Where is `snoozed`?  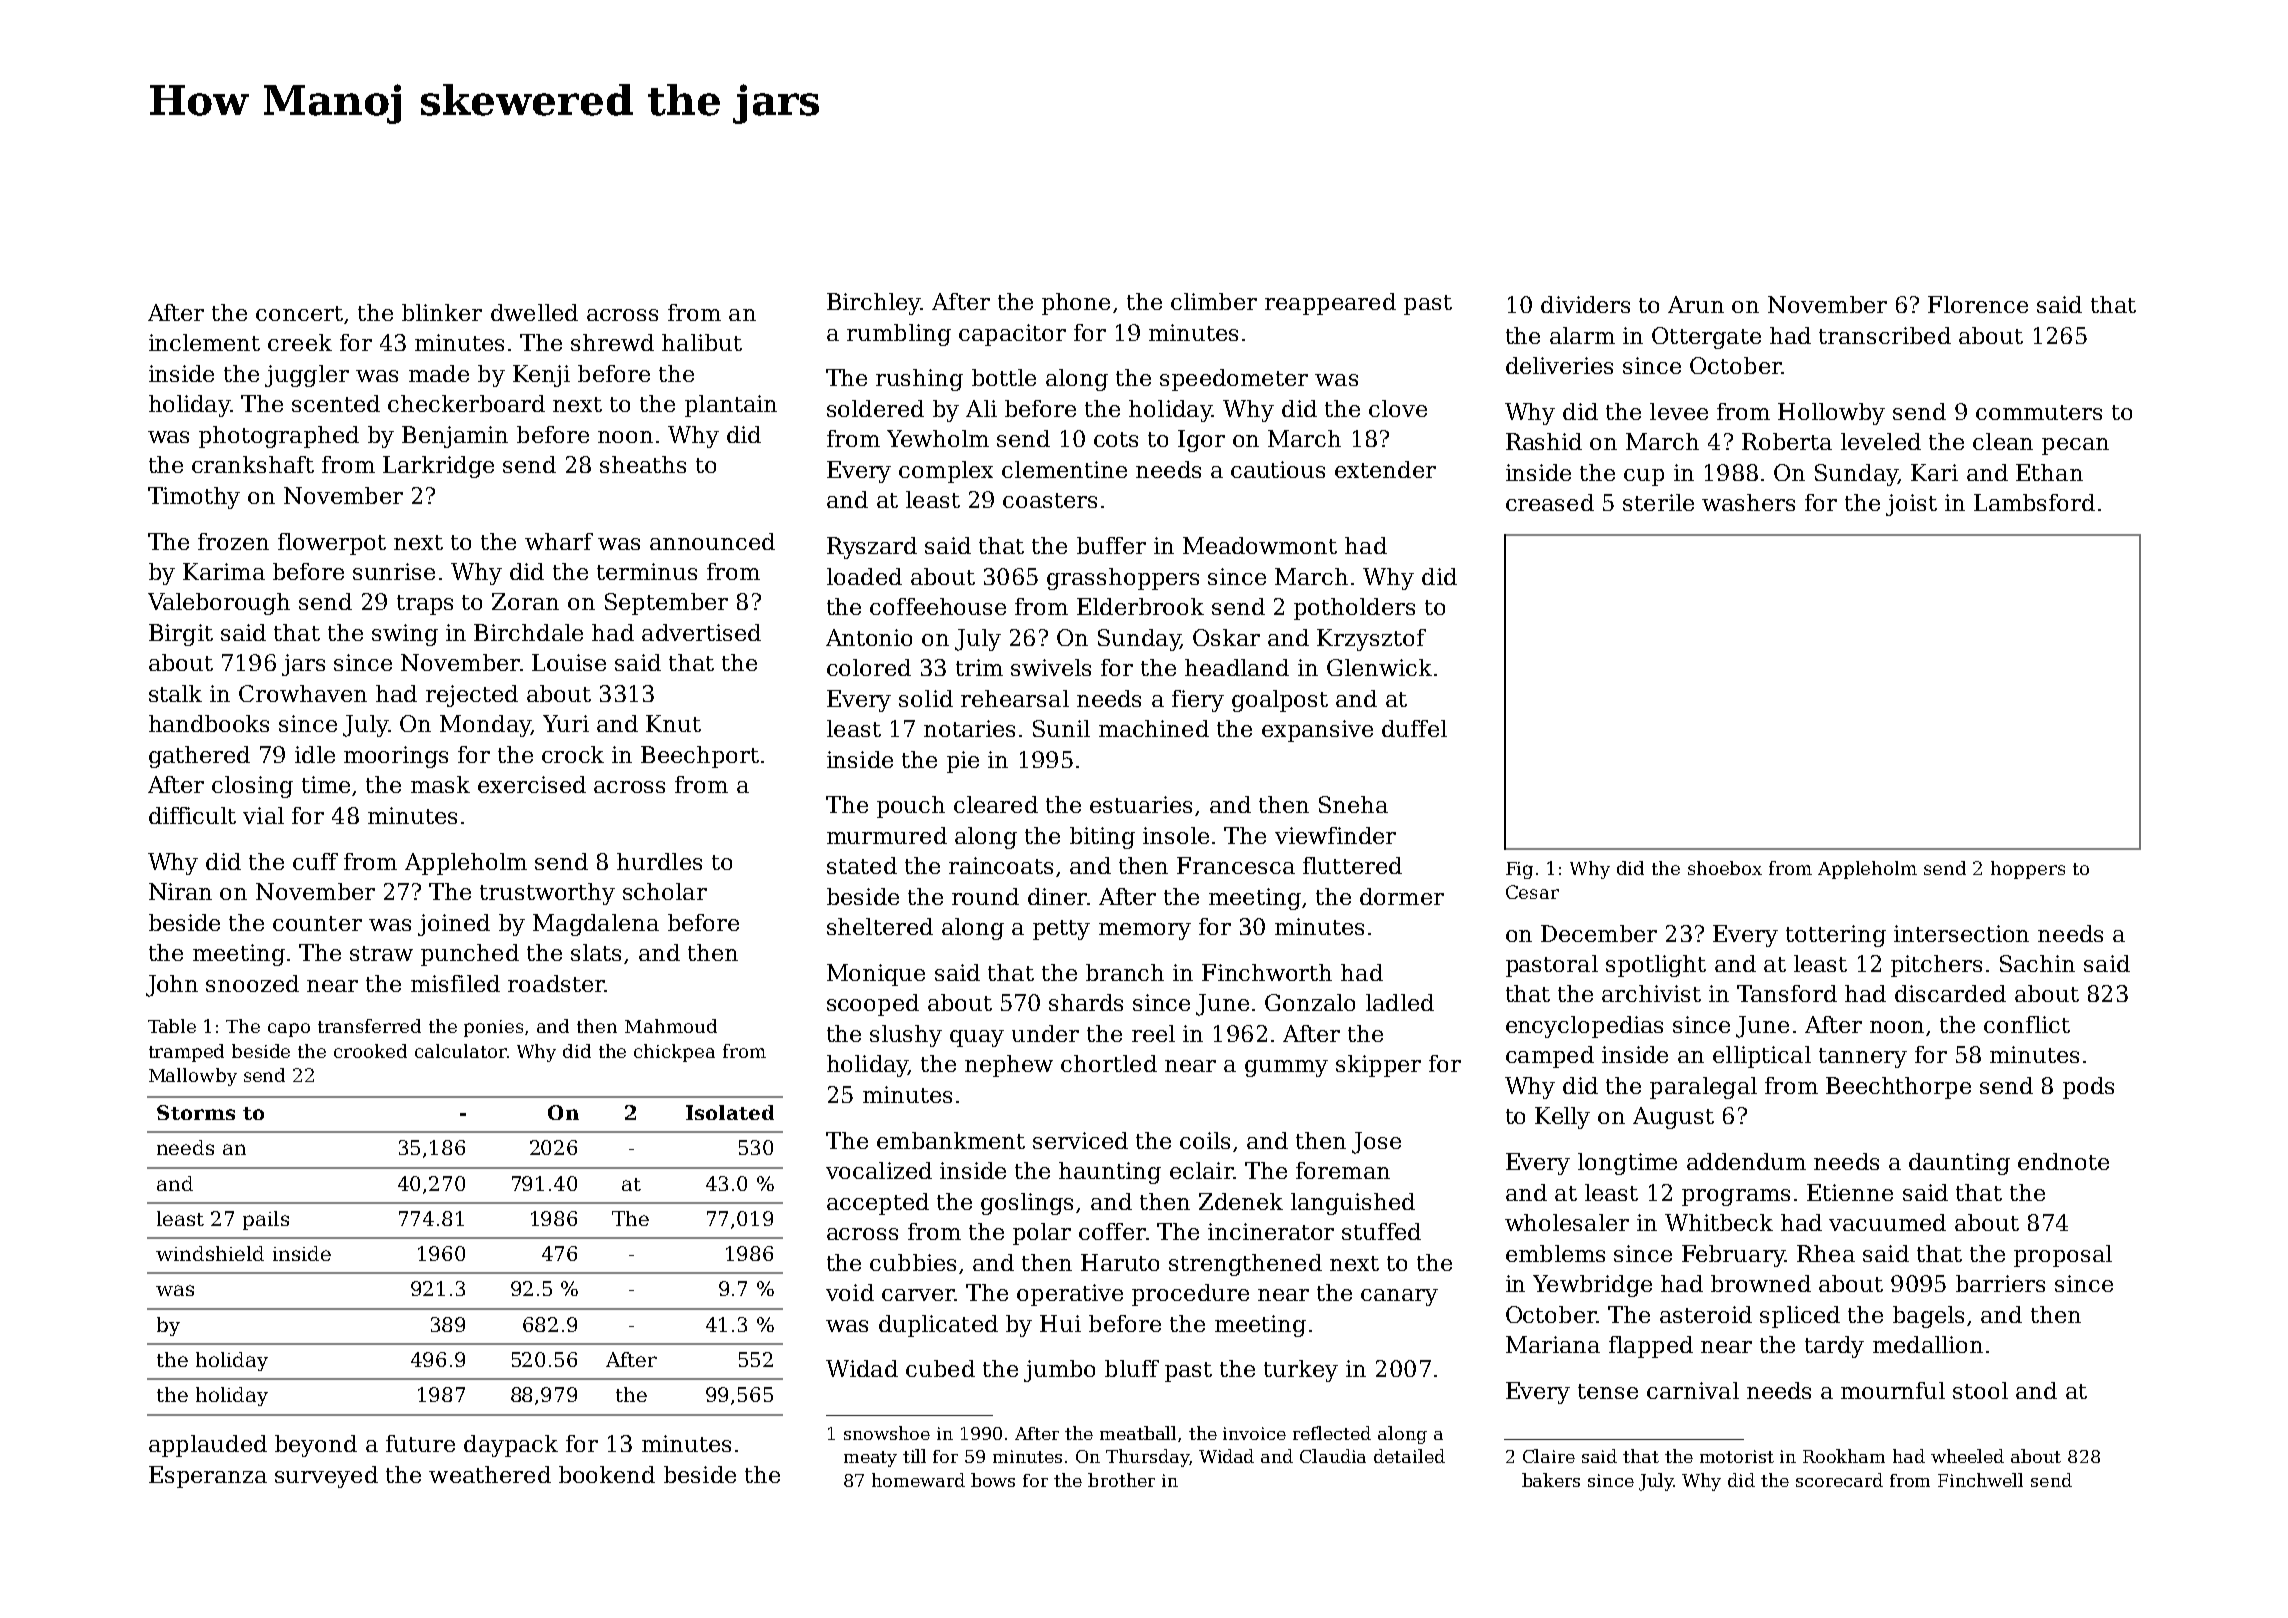
snoozed is located at coordinates (252, 983).
